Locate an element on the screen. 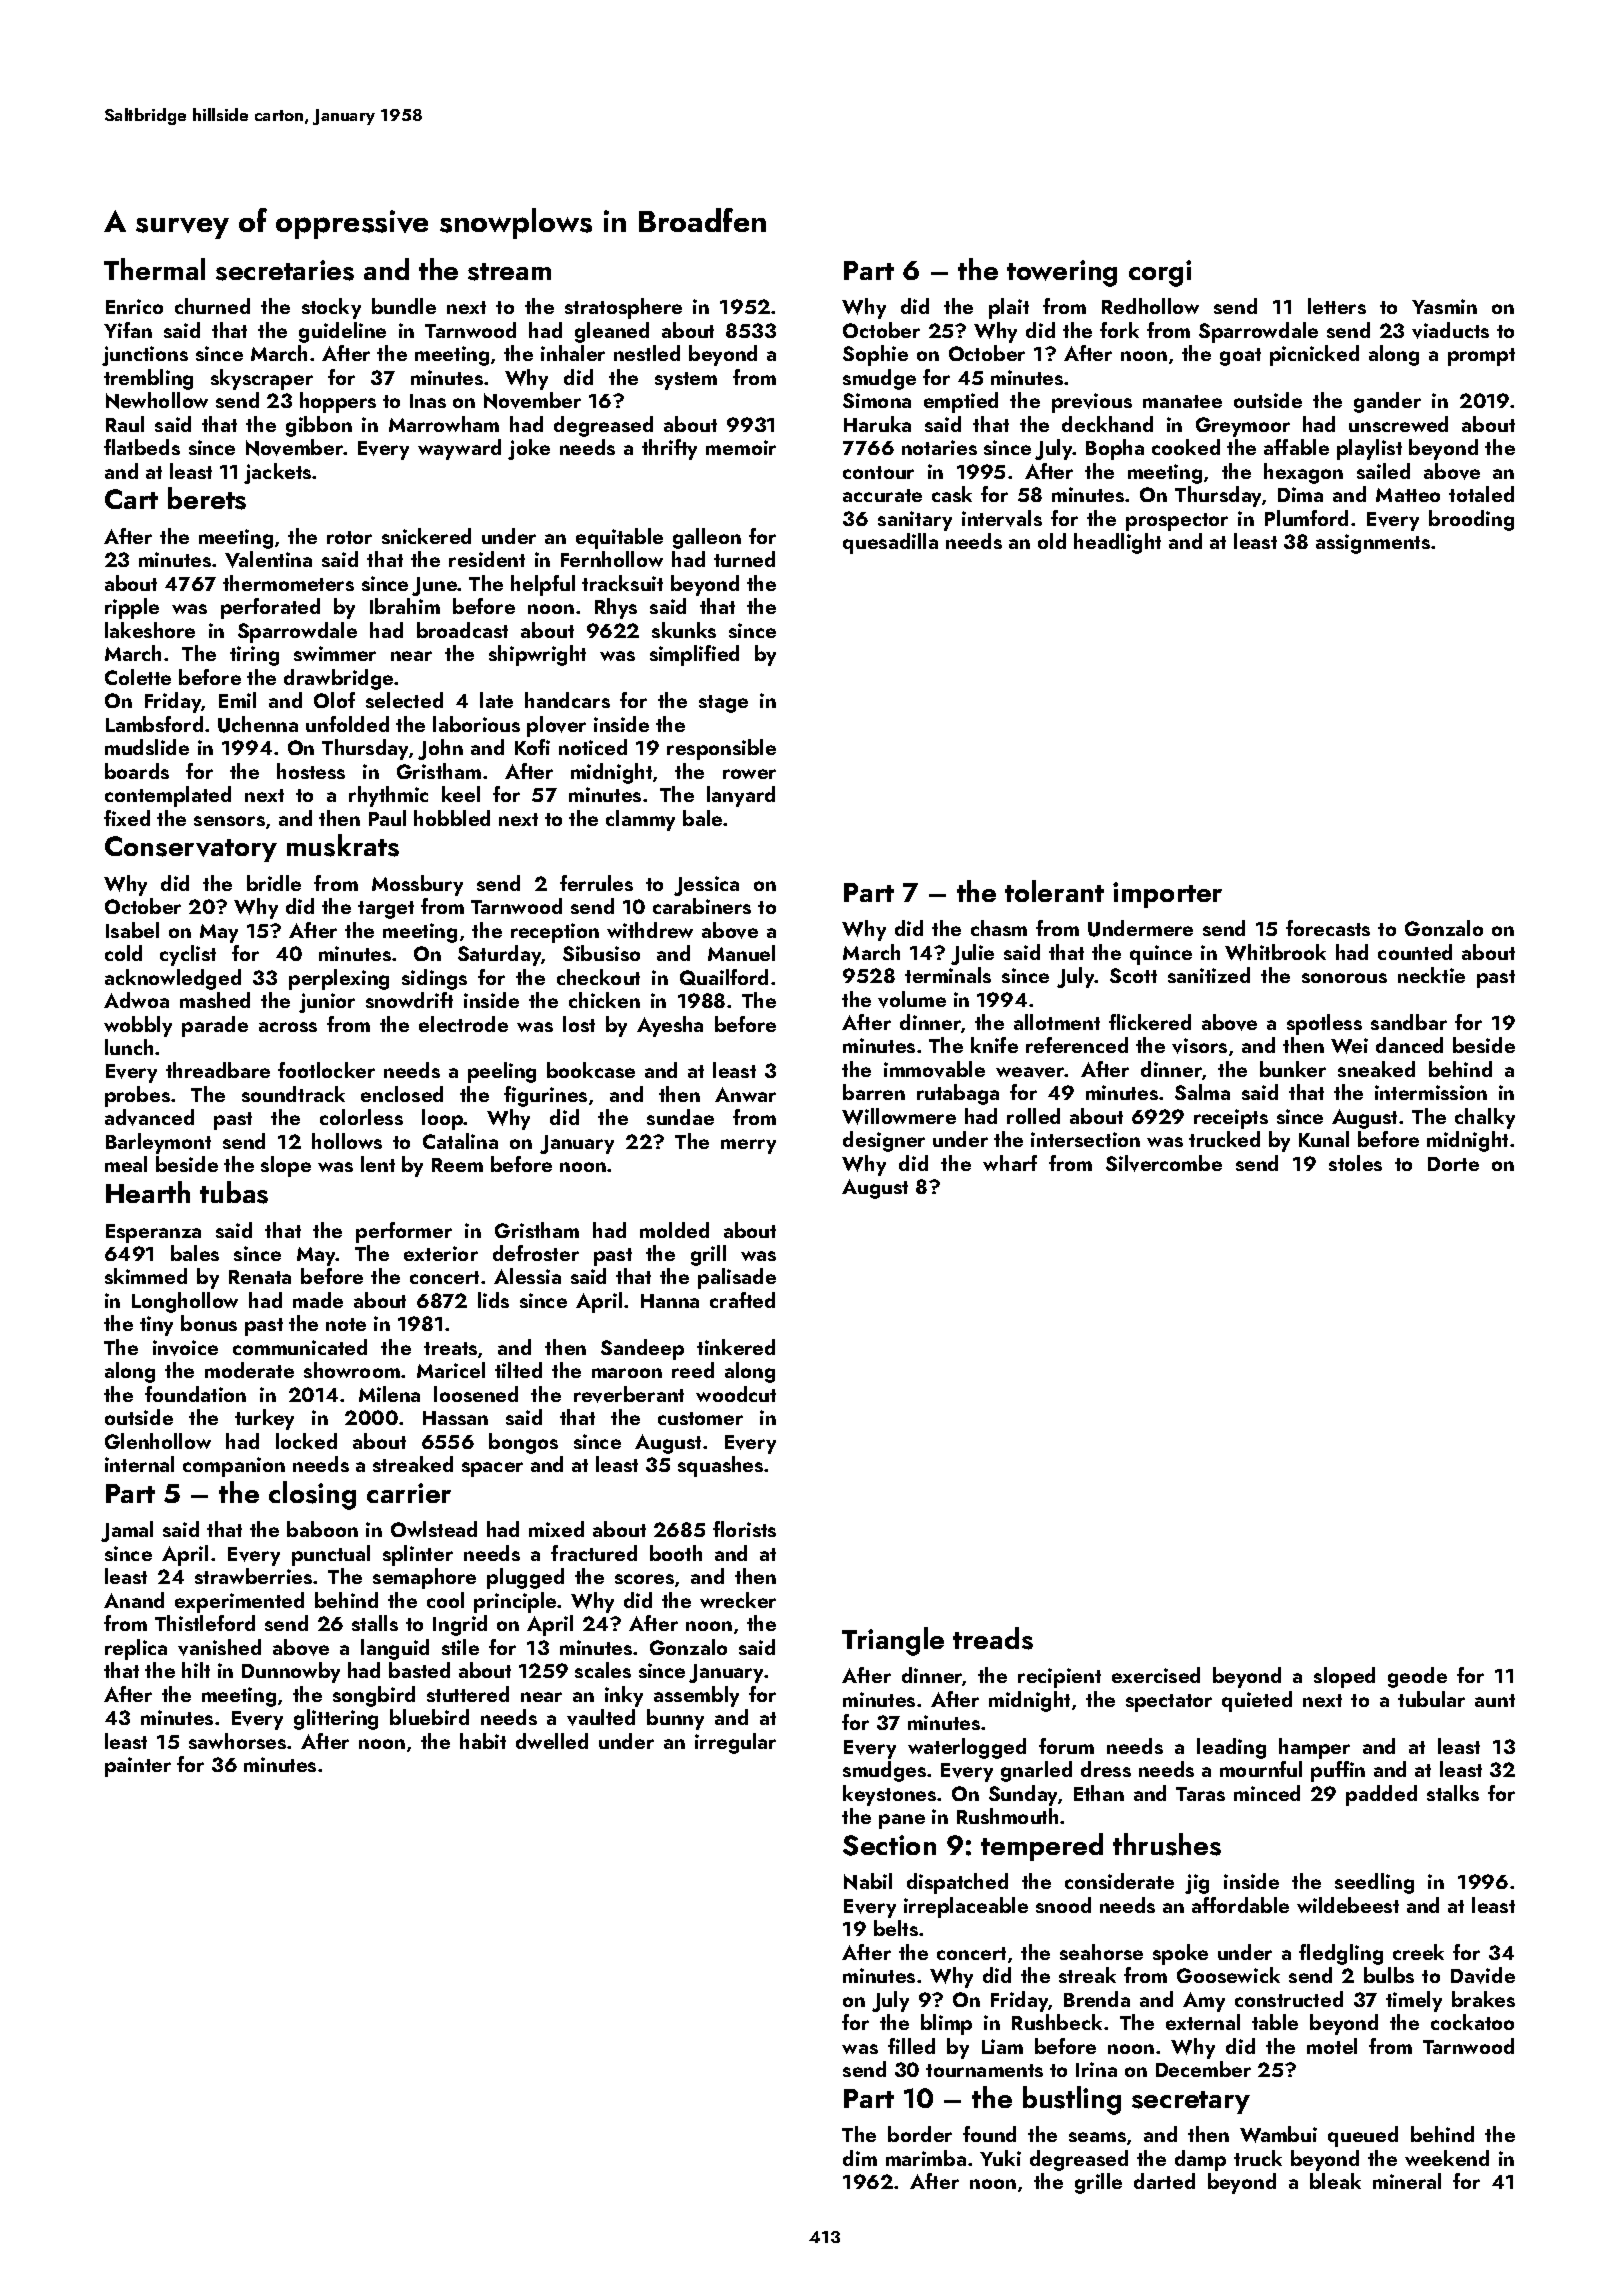  darted is located at coordinates (1164, 2181).
